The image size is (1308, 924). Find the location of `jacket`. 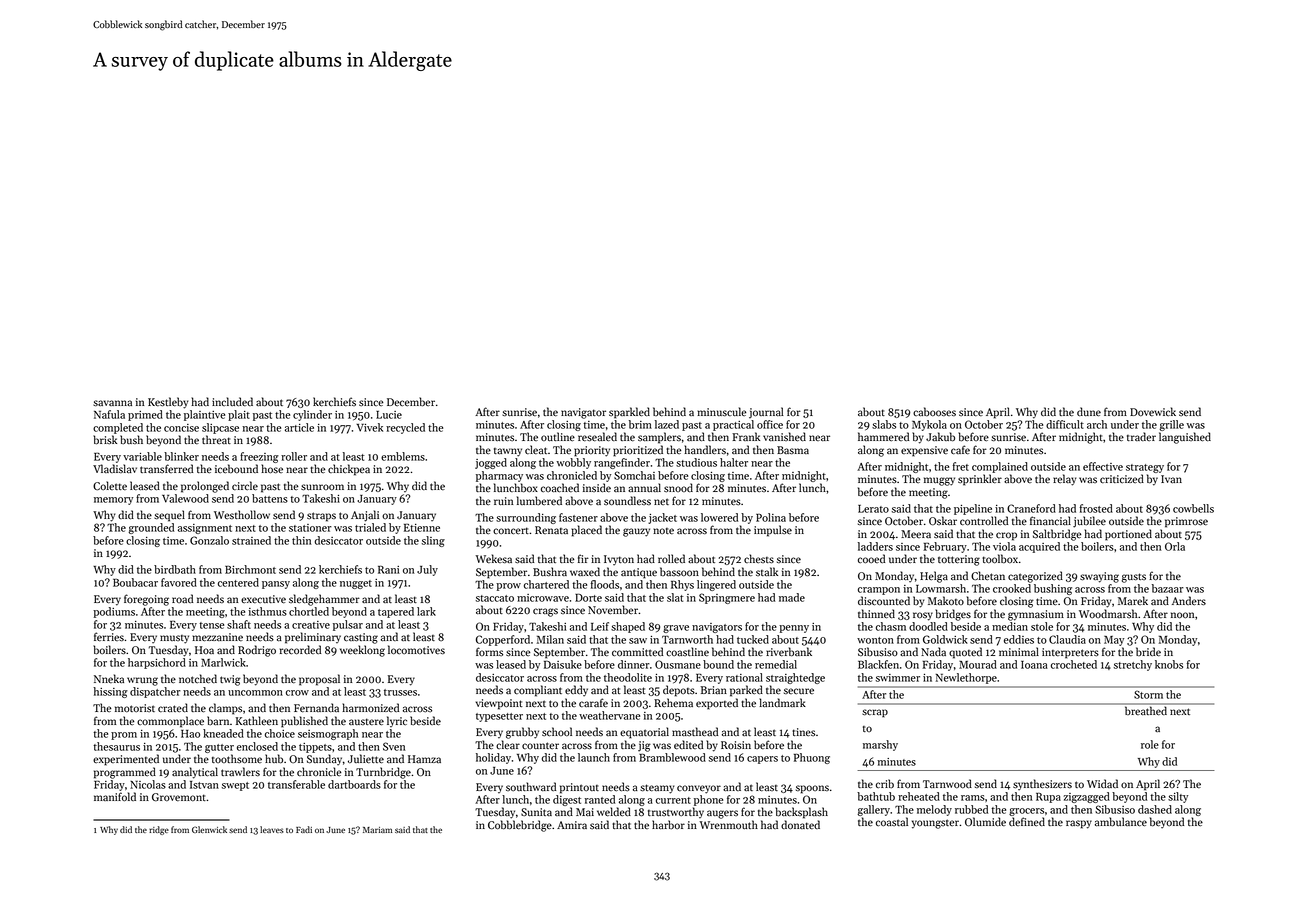

jacket is located at coordinates (662, 518).
